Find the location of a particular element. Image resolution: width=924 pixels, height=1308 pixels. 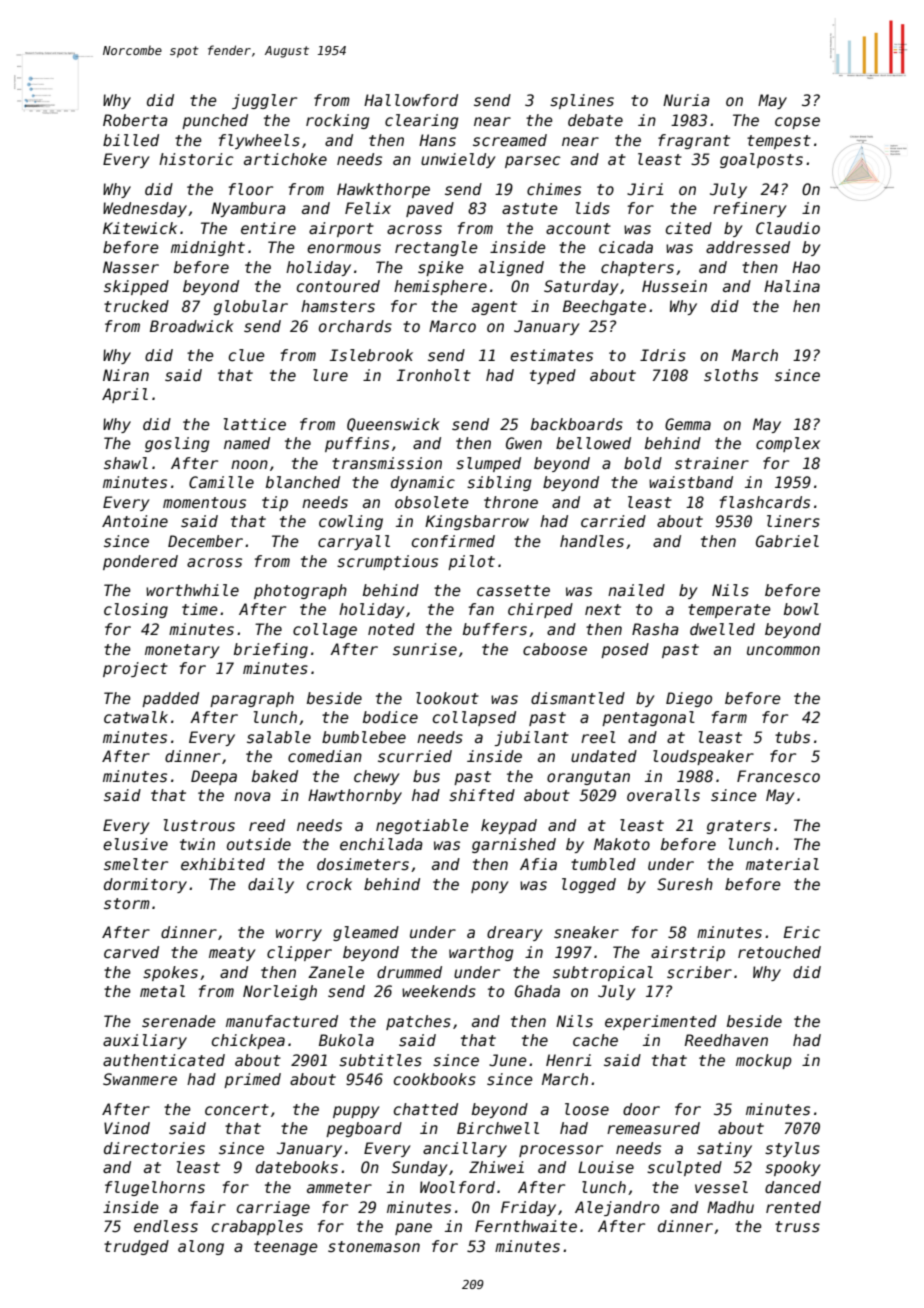

patches is located at coordinates (418, 1022).
